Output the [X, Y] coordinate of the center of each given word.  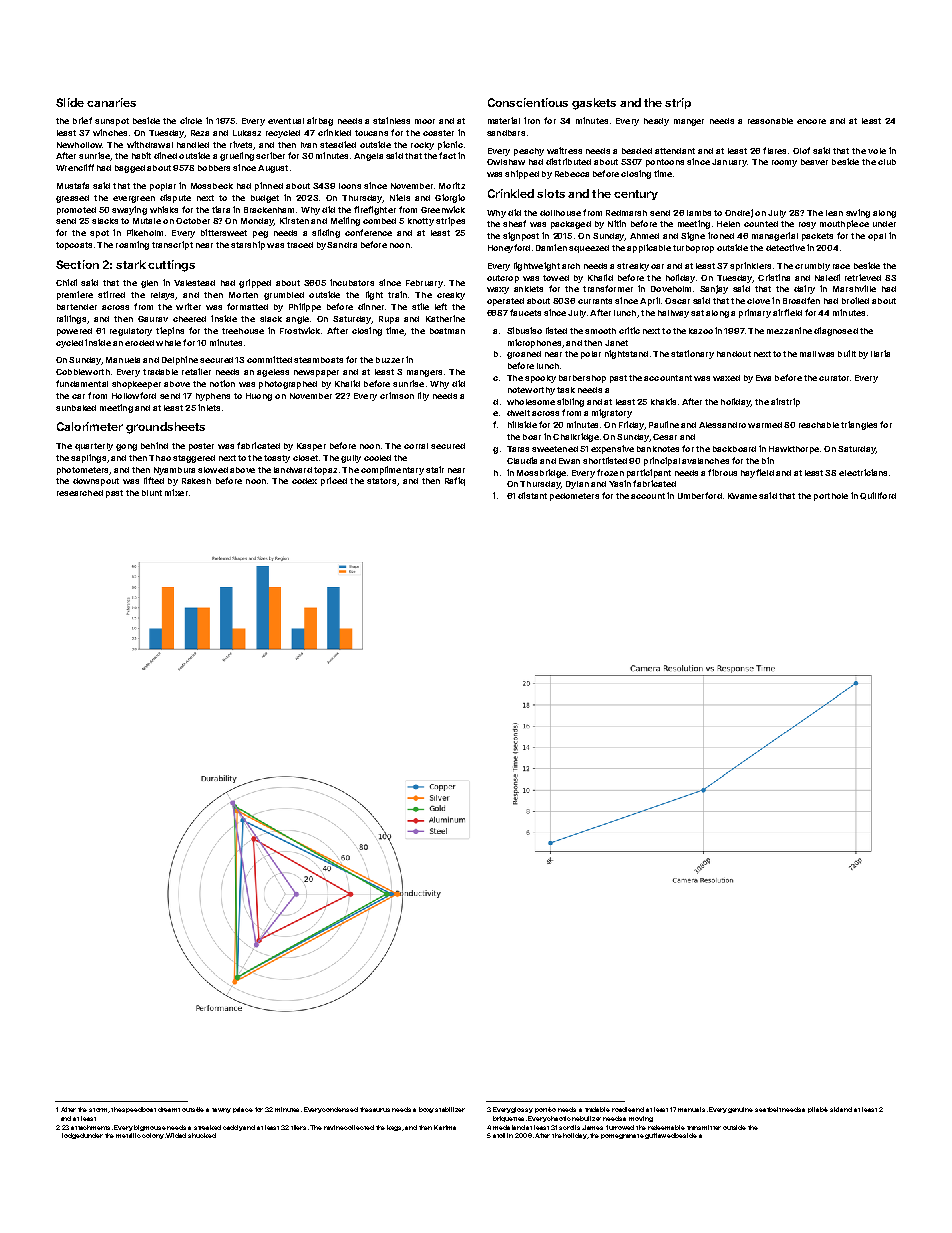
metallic [128, 1135]
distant [532, 495]
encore [811, 121]
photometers [82, 471]
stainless [391, 120]
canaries [111, 102]
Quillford [878, 496]
